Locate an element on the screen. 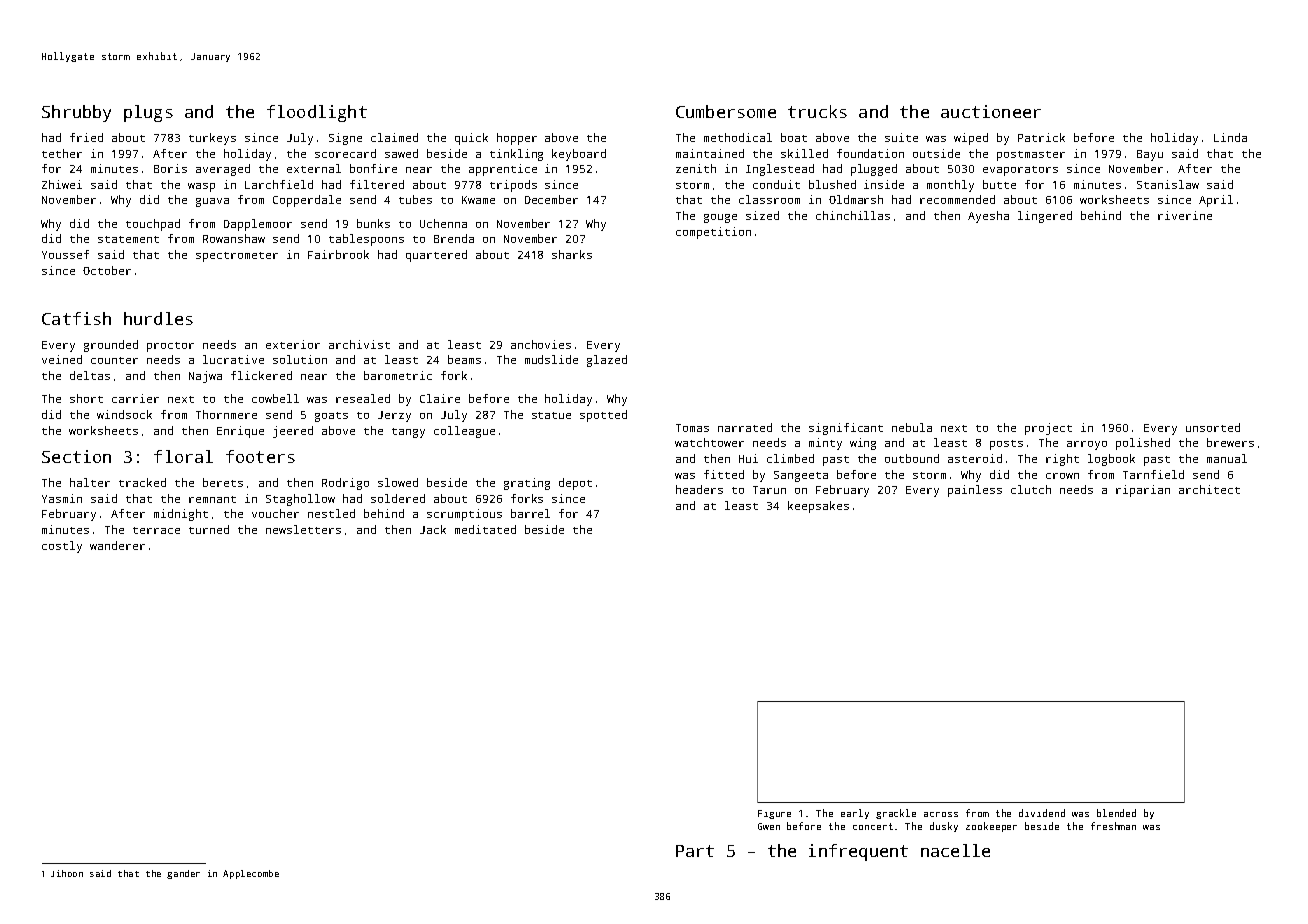 Image resolution: width=1308 pixels, height=924 pixels. auctioneer is located at coordinates (991, 111).
